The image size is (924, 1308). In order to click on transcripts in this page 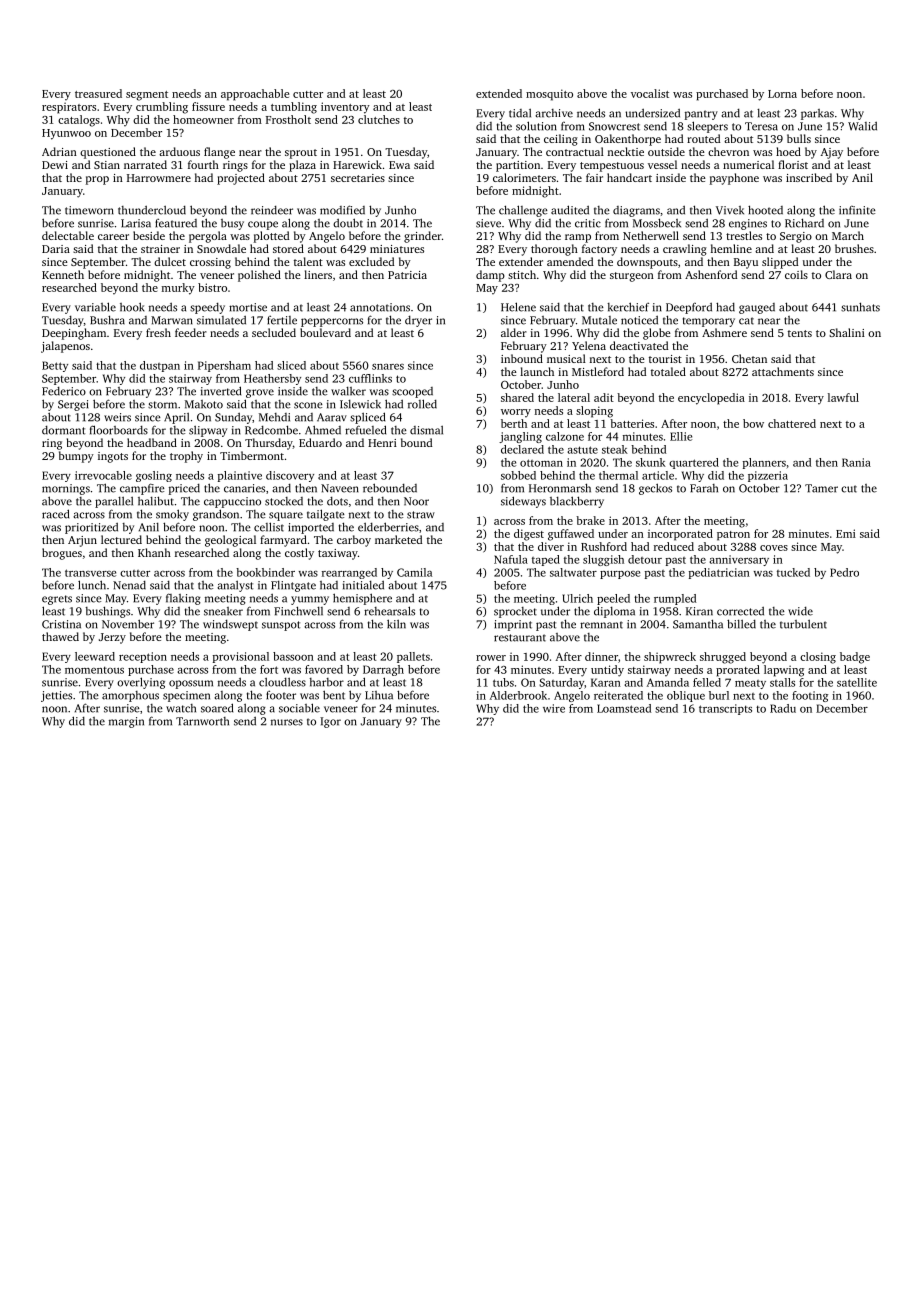, I will do `click(725, 709)`.
